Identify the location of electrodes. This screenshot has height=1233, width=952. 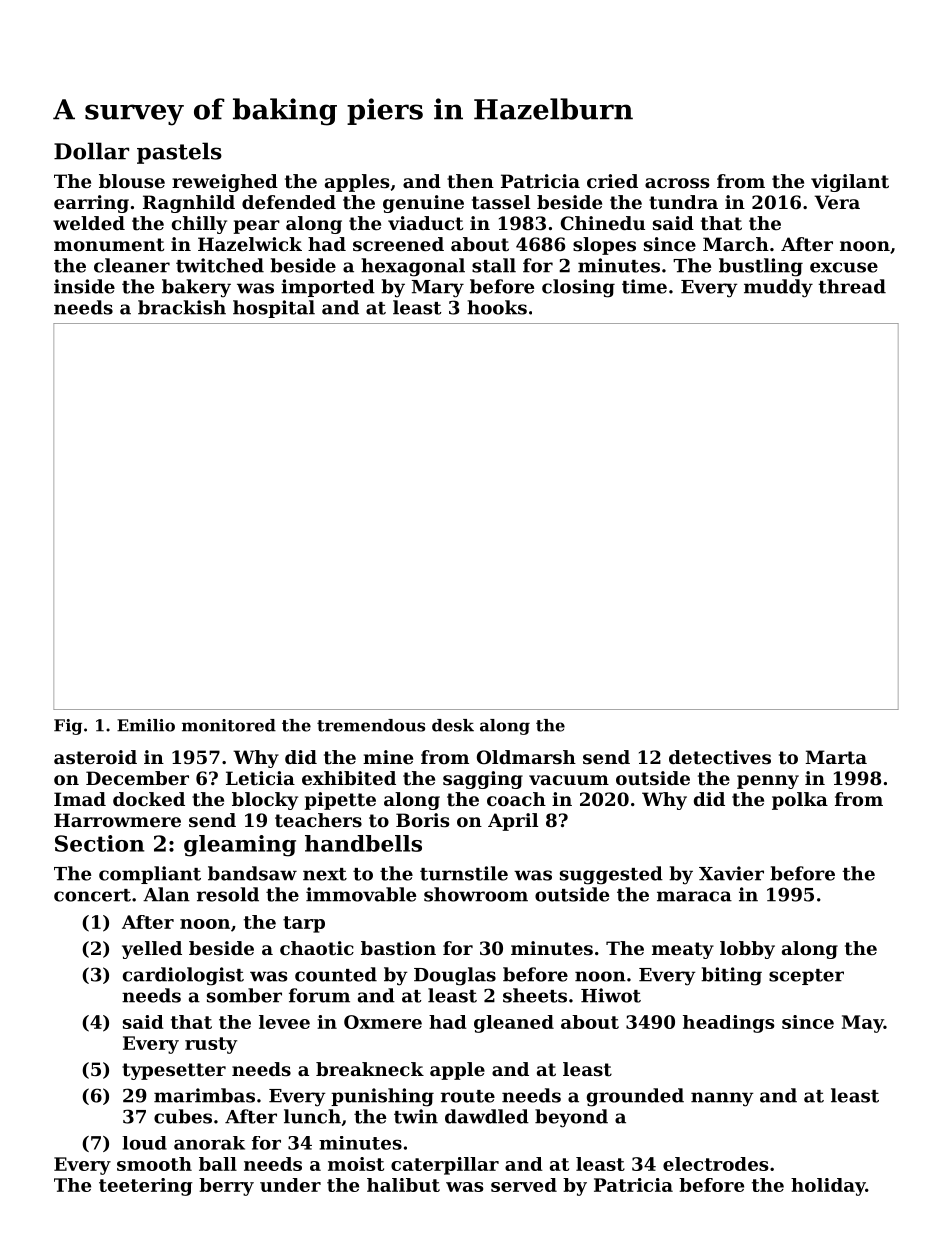
(715, 1164).
